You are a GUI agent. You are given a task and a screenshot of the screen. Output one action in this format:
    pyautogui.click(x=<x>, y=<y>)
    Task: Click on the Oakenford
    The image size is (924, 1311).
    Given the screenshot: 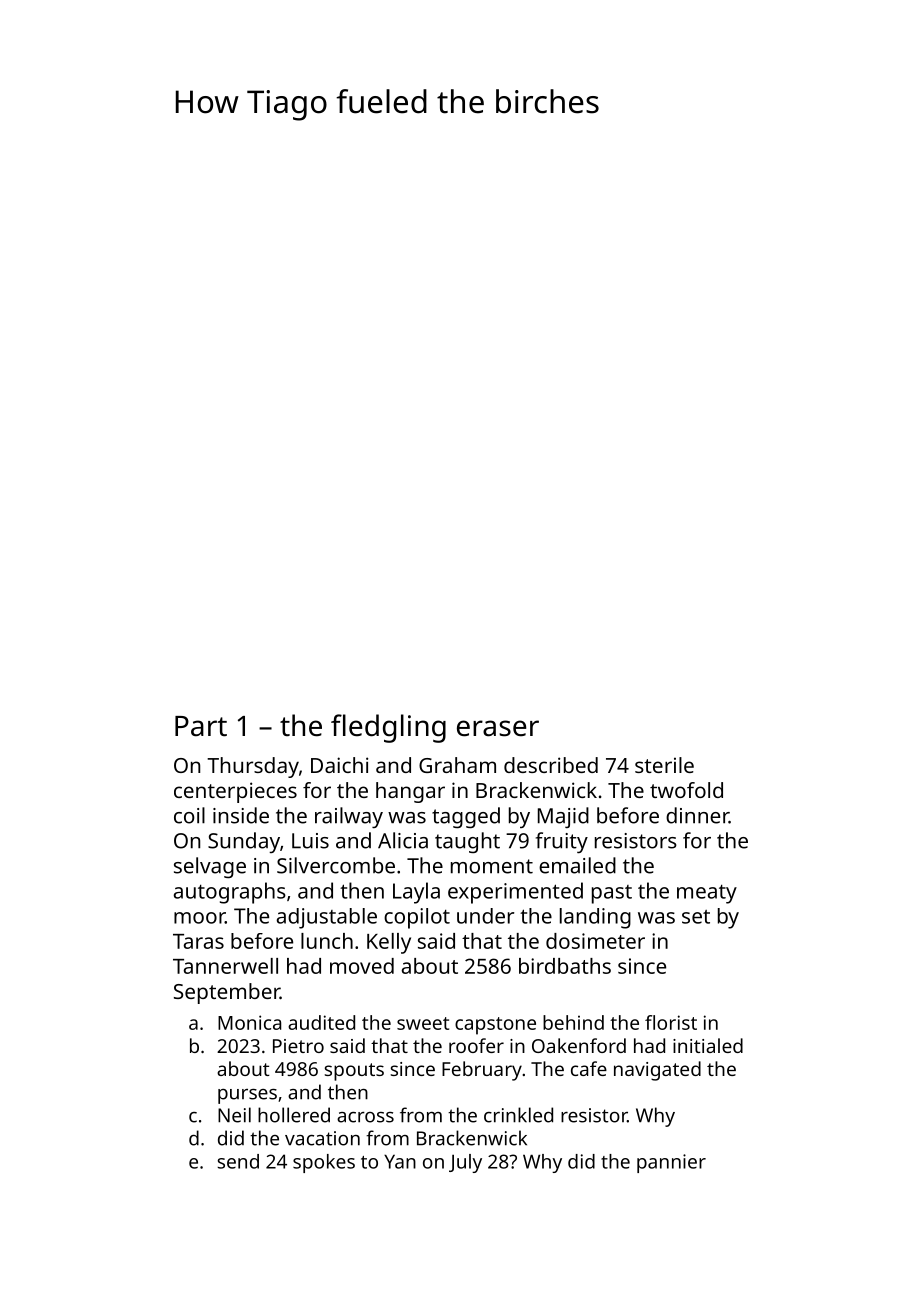 What is the action you would take?
    pyautogui.click(x=579, y=1045)
